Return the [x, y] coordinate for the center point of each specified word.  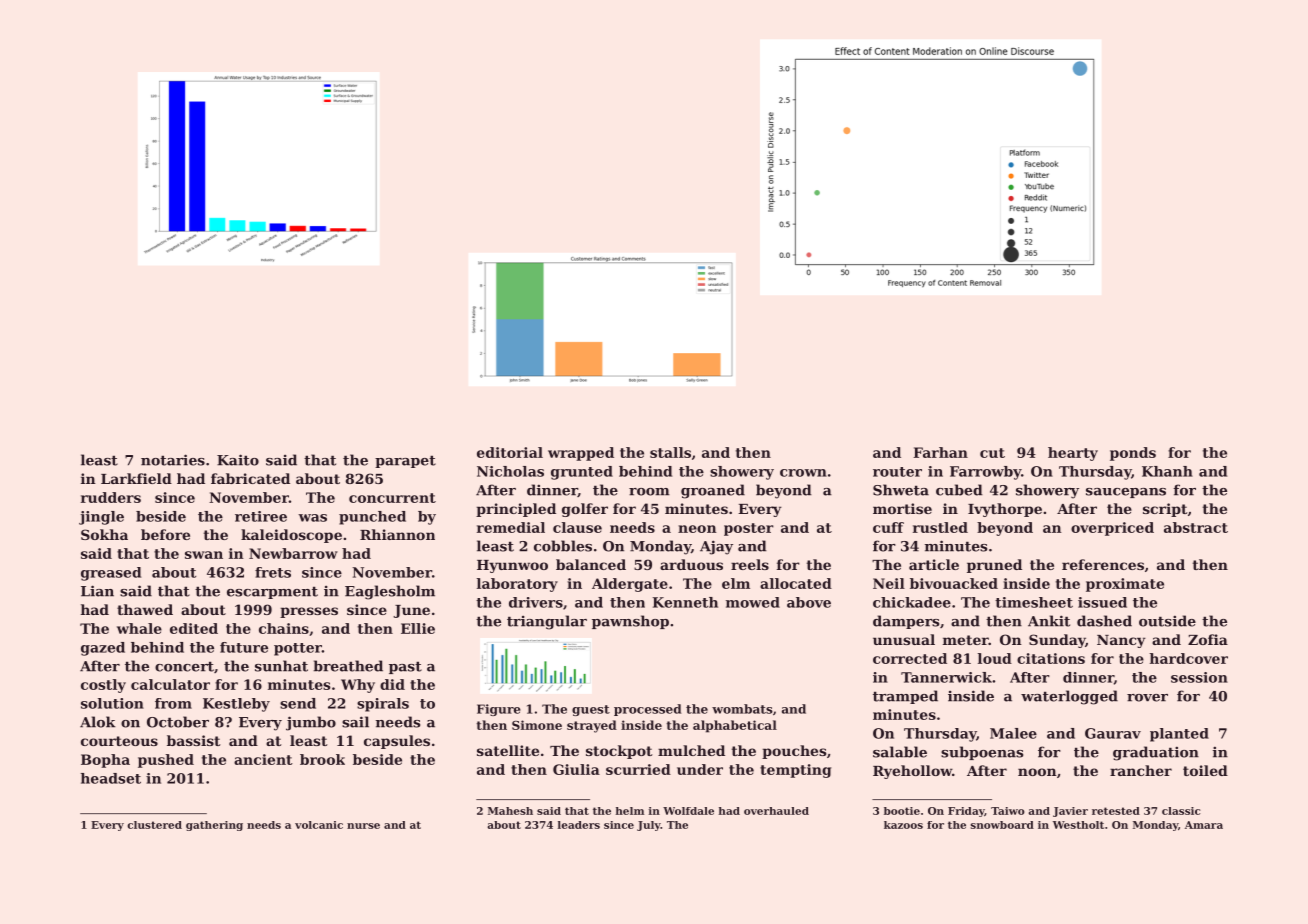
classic [1181, 811]
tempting [795, 771]
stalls [670, 452]
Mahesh [510, 811]
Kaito [238, 460]
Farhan [940, 452]
